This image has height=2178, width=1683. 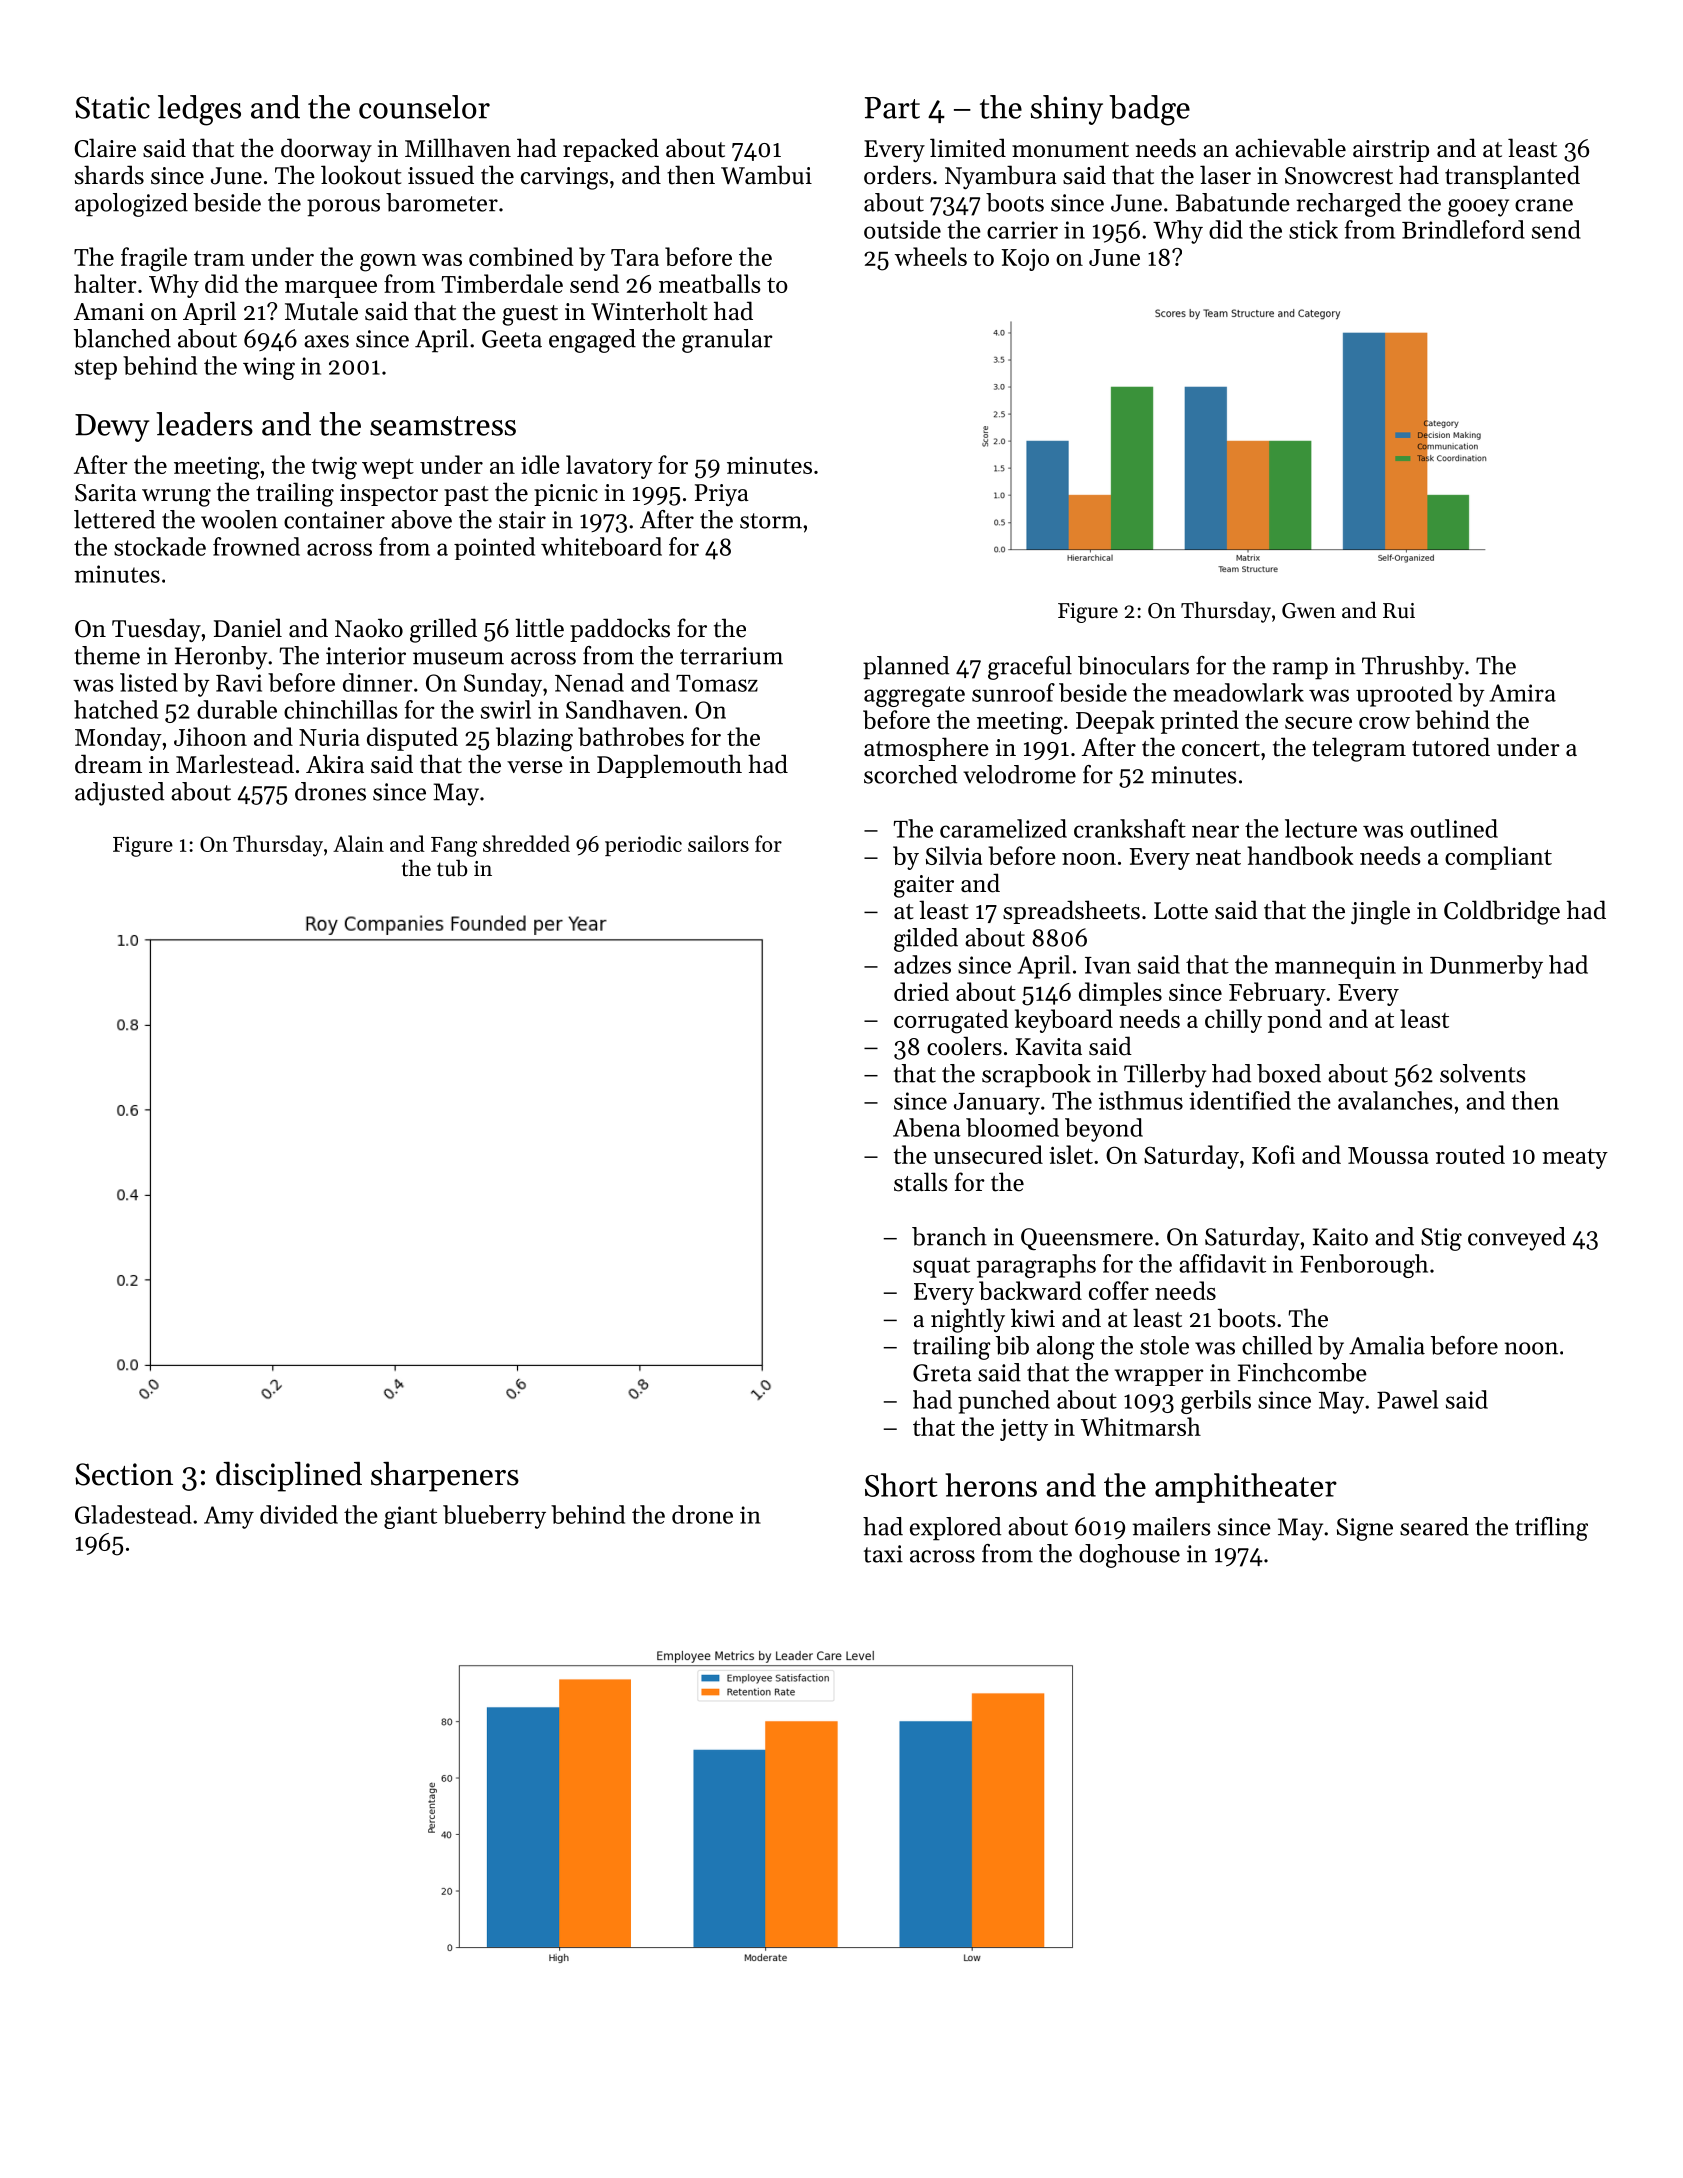 I want to click on sharpeners, so click(x=445, y=1477).
